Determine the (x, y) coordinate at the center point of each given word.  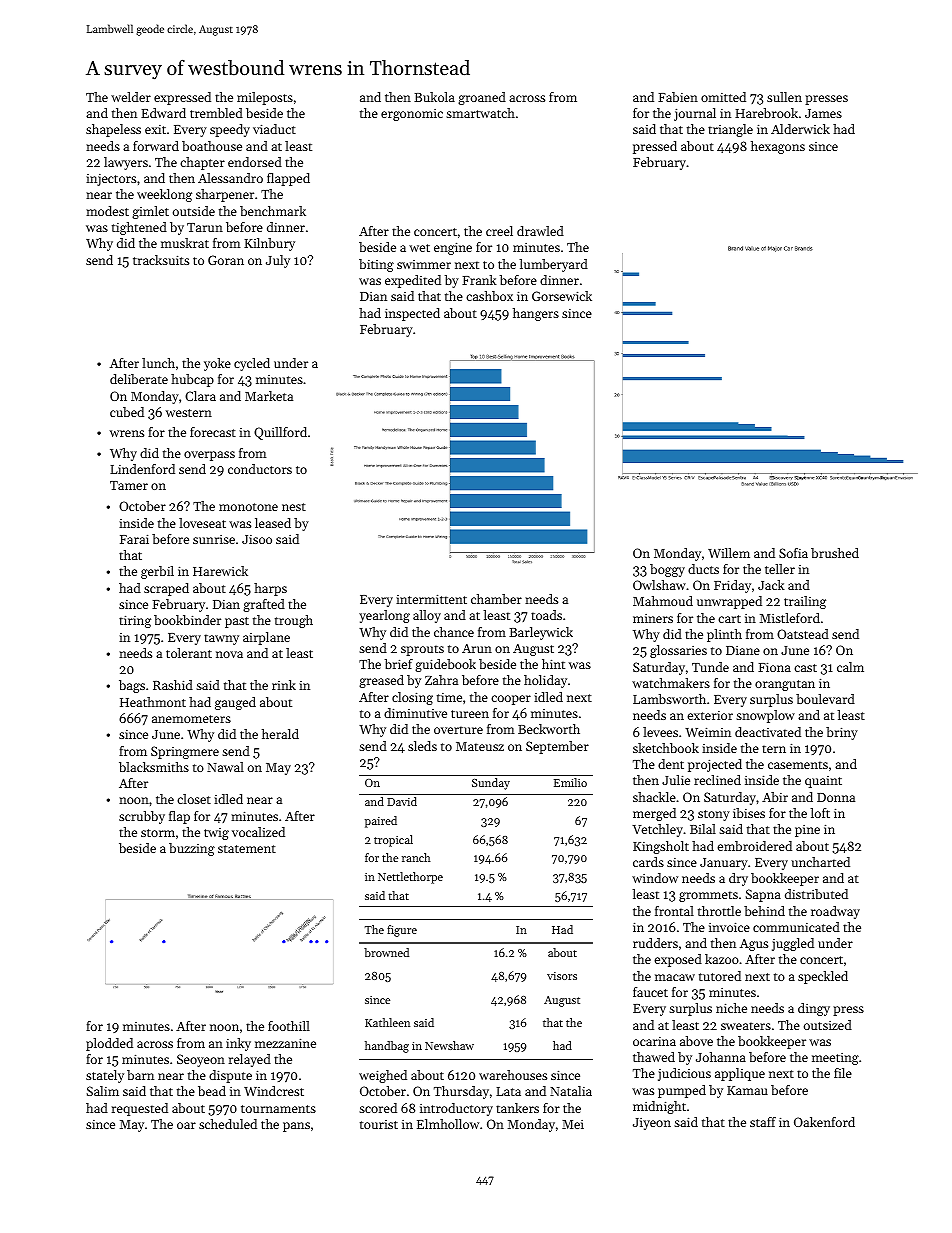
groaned (482, 98)
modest (107, 211)
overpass (209, 456)
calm (850, 667)
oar (186, 1125)
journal (695, 114)
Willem (729, 553)
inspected (412, 314)
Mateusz (480, 746)
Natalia (571, 1091)
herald (280, 734)
